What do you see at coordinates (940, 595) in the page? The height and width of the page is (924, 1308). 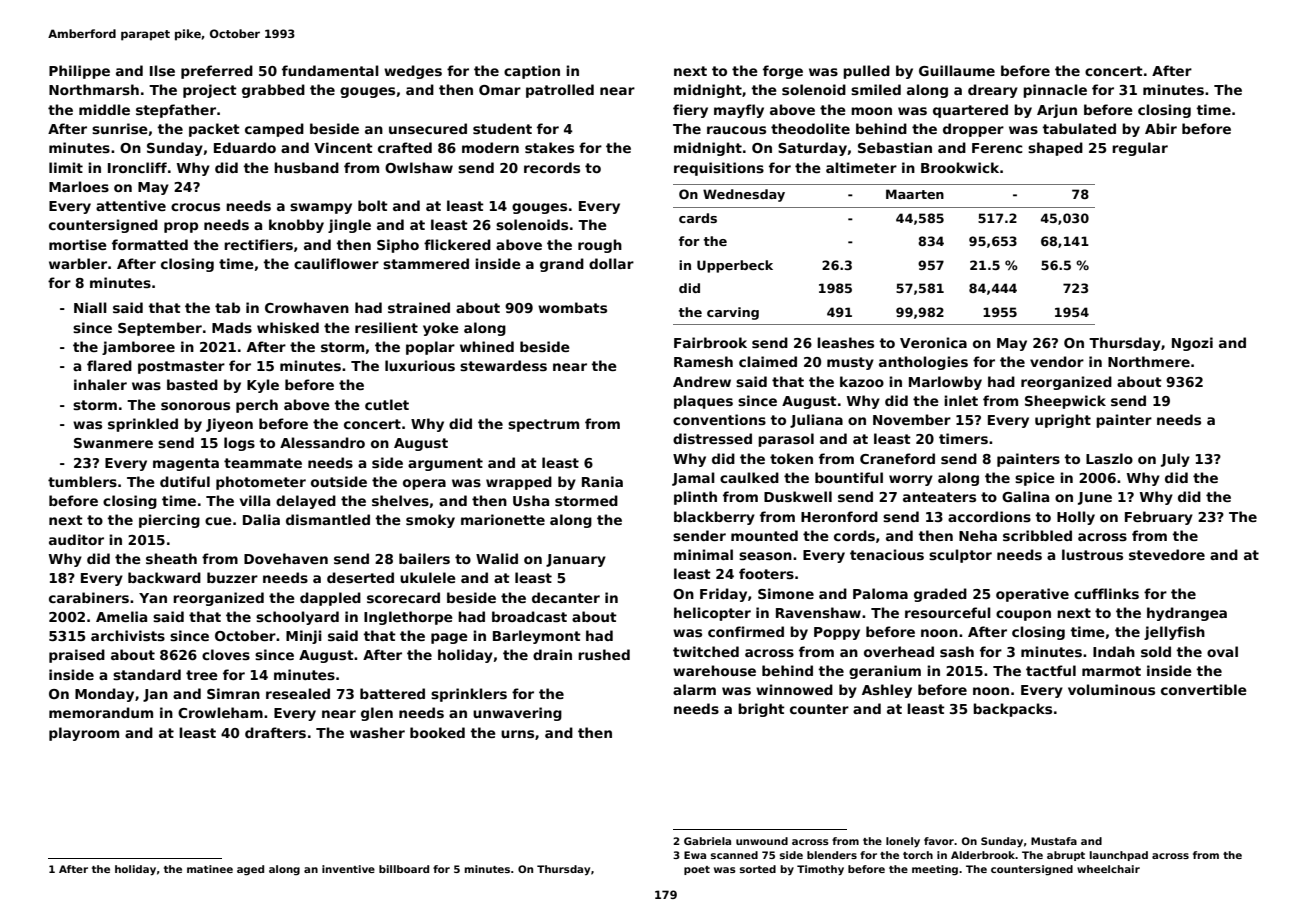 I see `graded` at bounding box center [940, 595].
